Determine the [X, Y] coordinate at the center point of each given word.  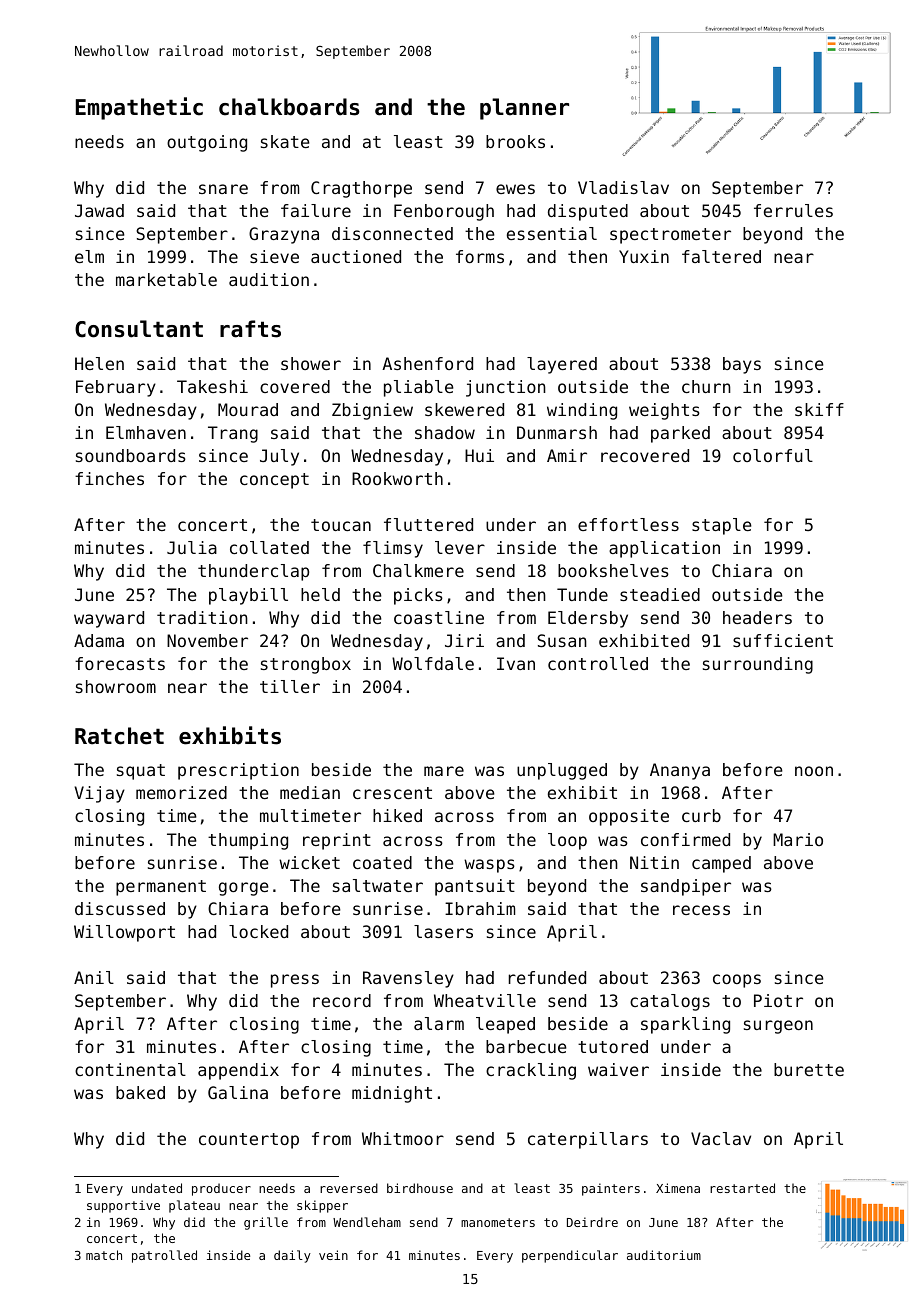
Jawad [99, 210]
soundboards [131, 455]
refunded [547, 977]
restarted [742, 1188]
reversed [349, 1188]
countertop [249, 1141]
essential [552, 233]
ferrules [793, 210]
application [664, 549]
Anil [94, 977]
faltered [721, 256]
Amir [567, 455]
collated [269, 547]
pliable [419, 388]
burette [809, 1069]
